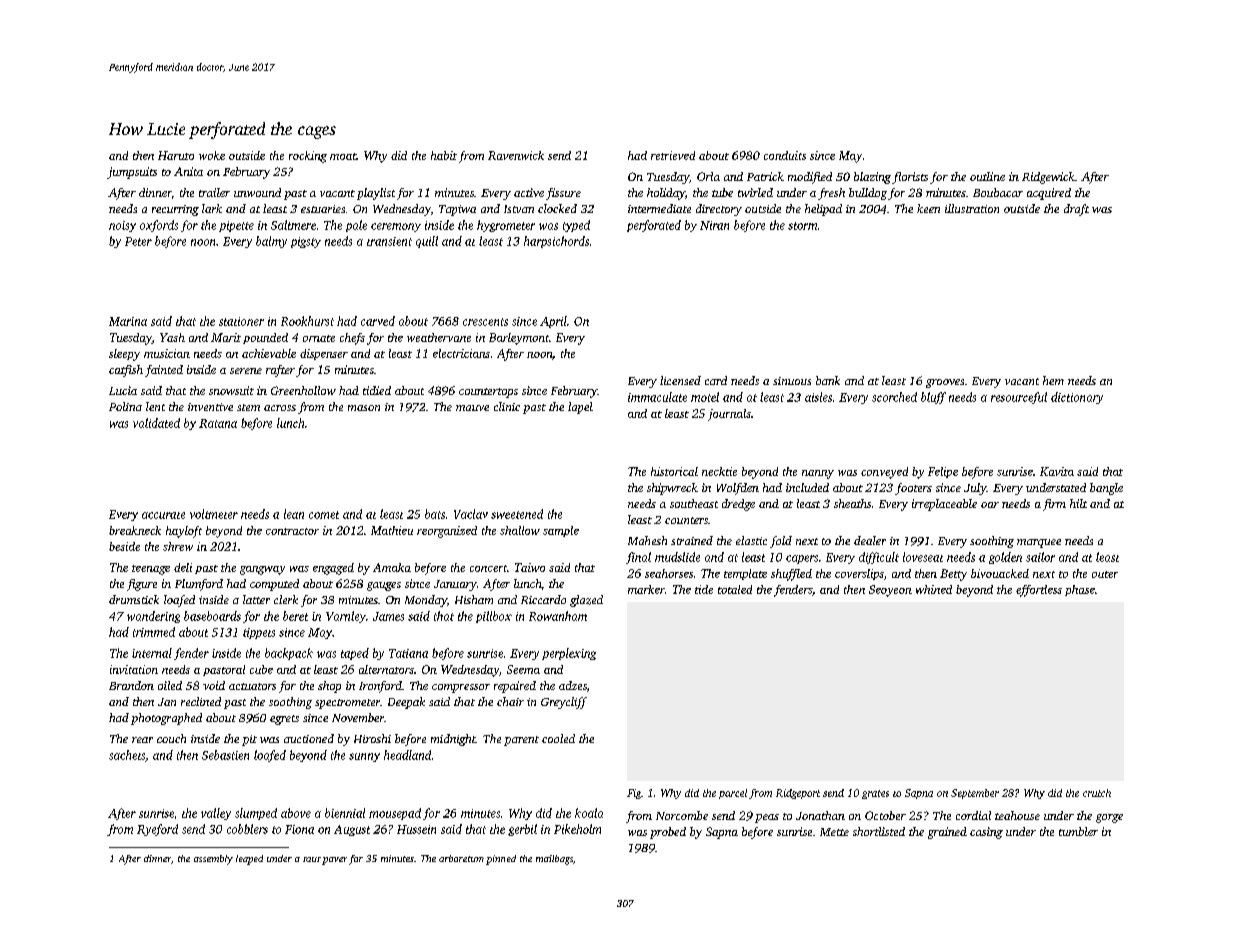  What do you see at coordinates (879, 831) in the page?
I see `shortlisted` at bounding box center [879, 831].
